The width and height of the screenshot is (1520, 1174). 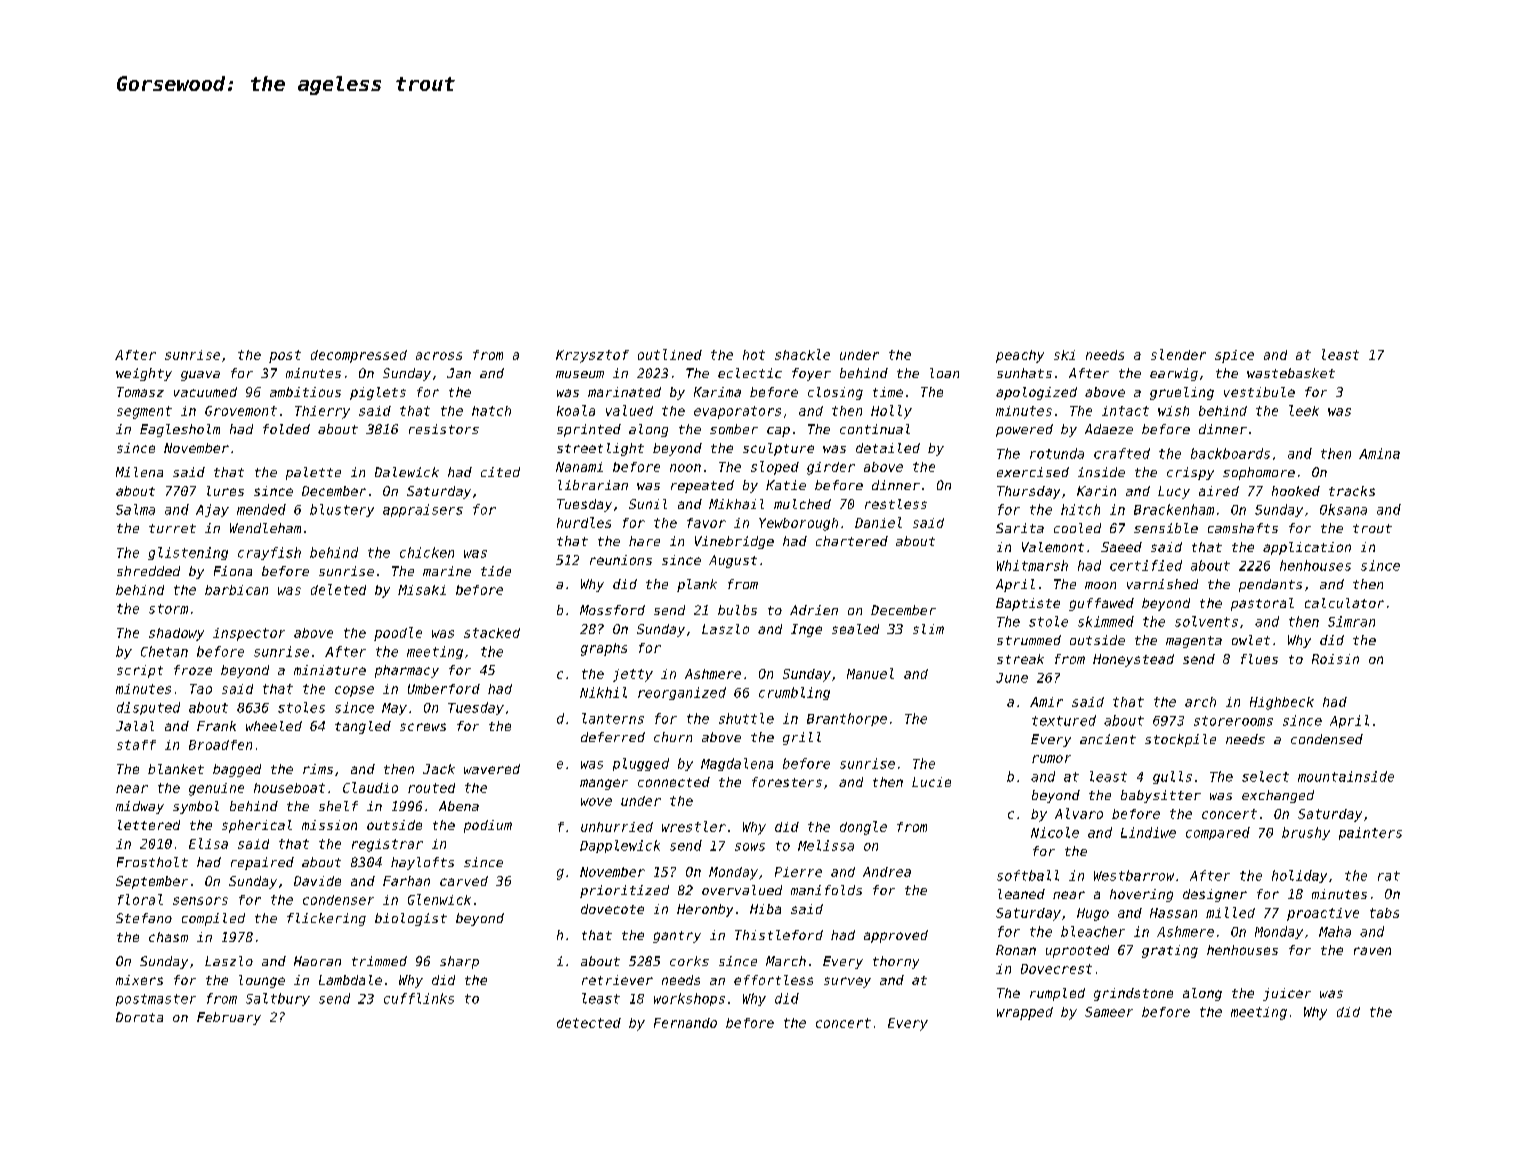 What do you see at coordinates (1291, 373) in the screenshot?
I see `wastebasket` at bounding box center [1291, 373].
